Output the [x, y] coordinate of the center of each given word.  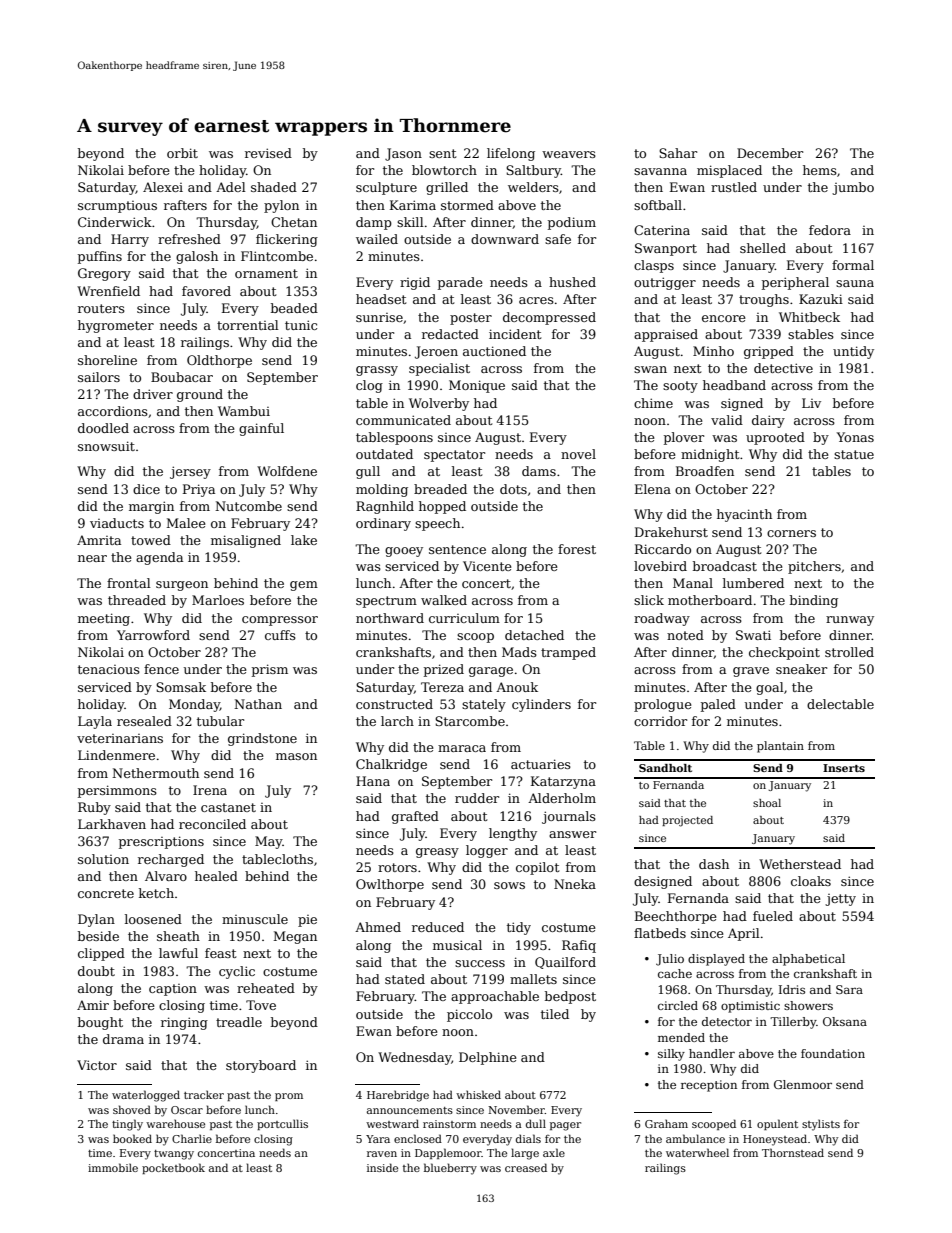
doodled [103, 428]
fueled [773, 916]
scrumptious [117, 207]
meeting [104, 619]
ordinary [383, 524]
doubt [96, 971]
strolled [849, 652]
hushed [572, 282]
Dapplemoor [448, 1153]
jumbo [853, 188]
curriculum [464, 618]
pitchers [814, 567]
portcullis [282, 1124]
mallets [533, 979]
